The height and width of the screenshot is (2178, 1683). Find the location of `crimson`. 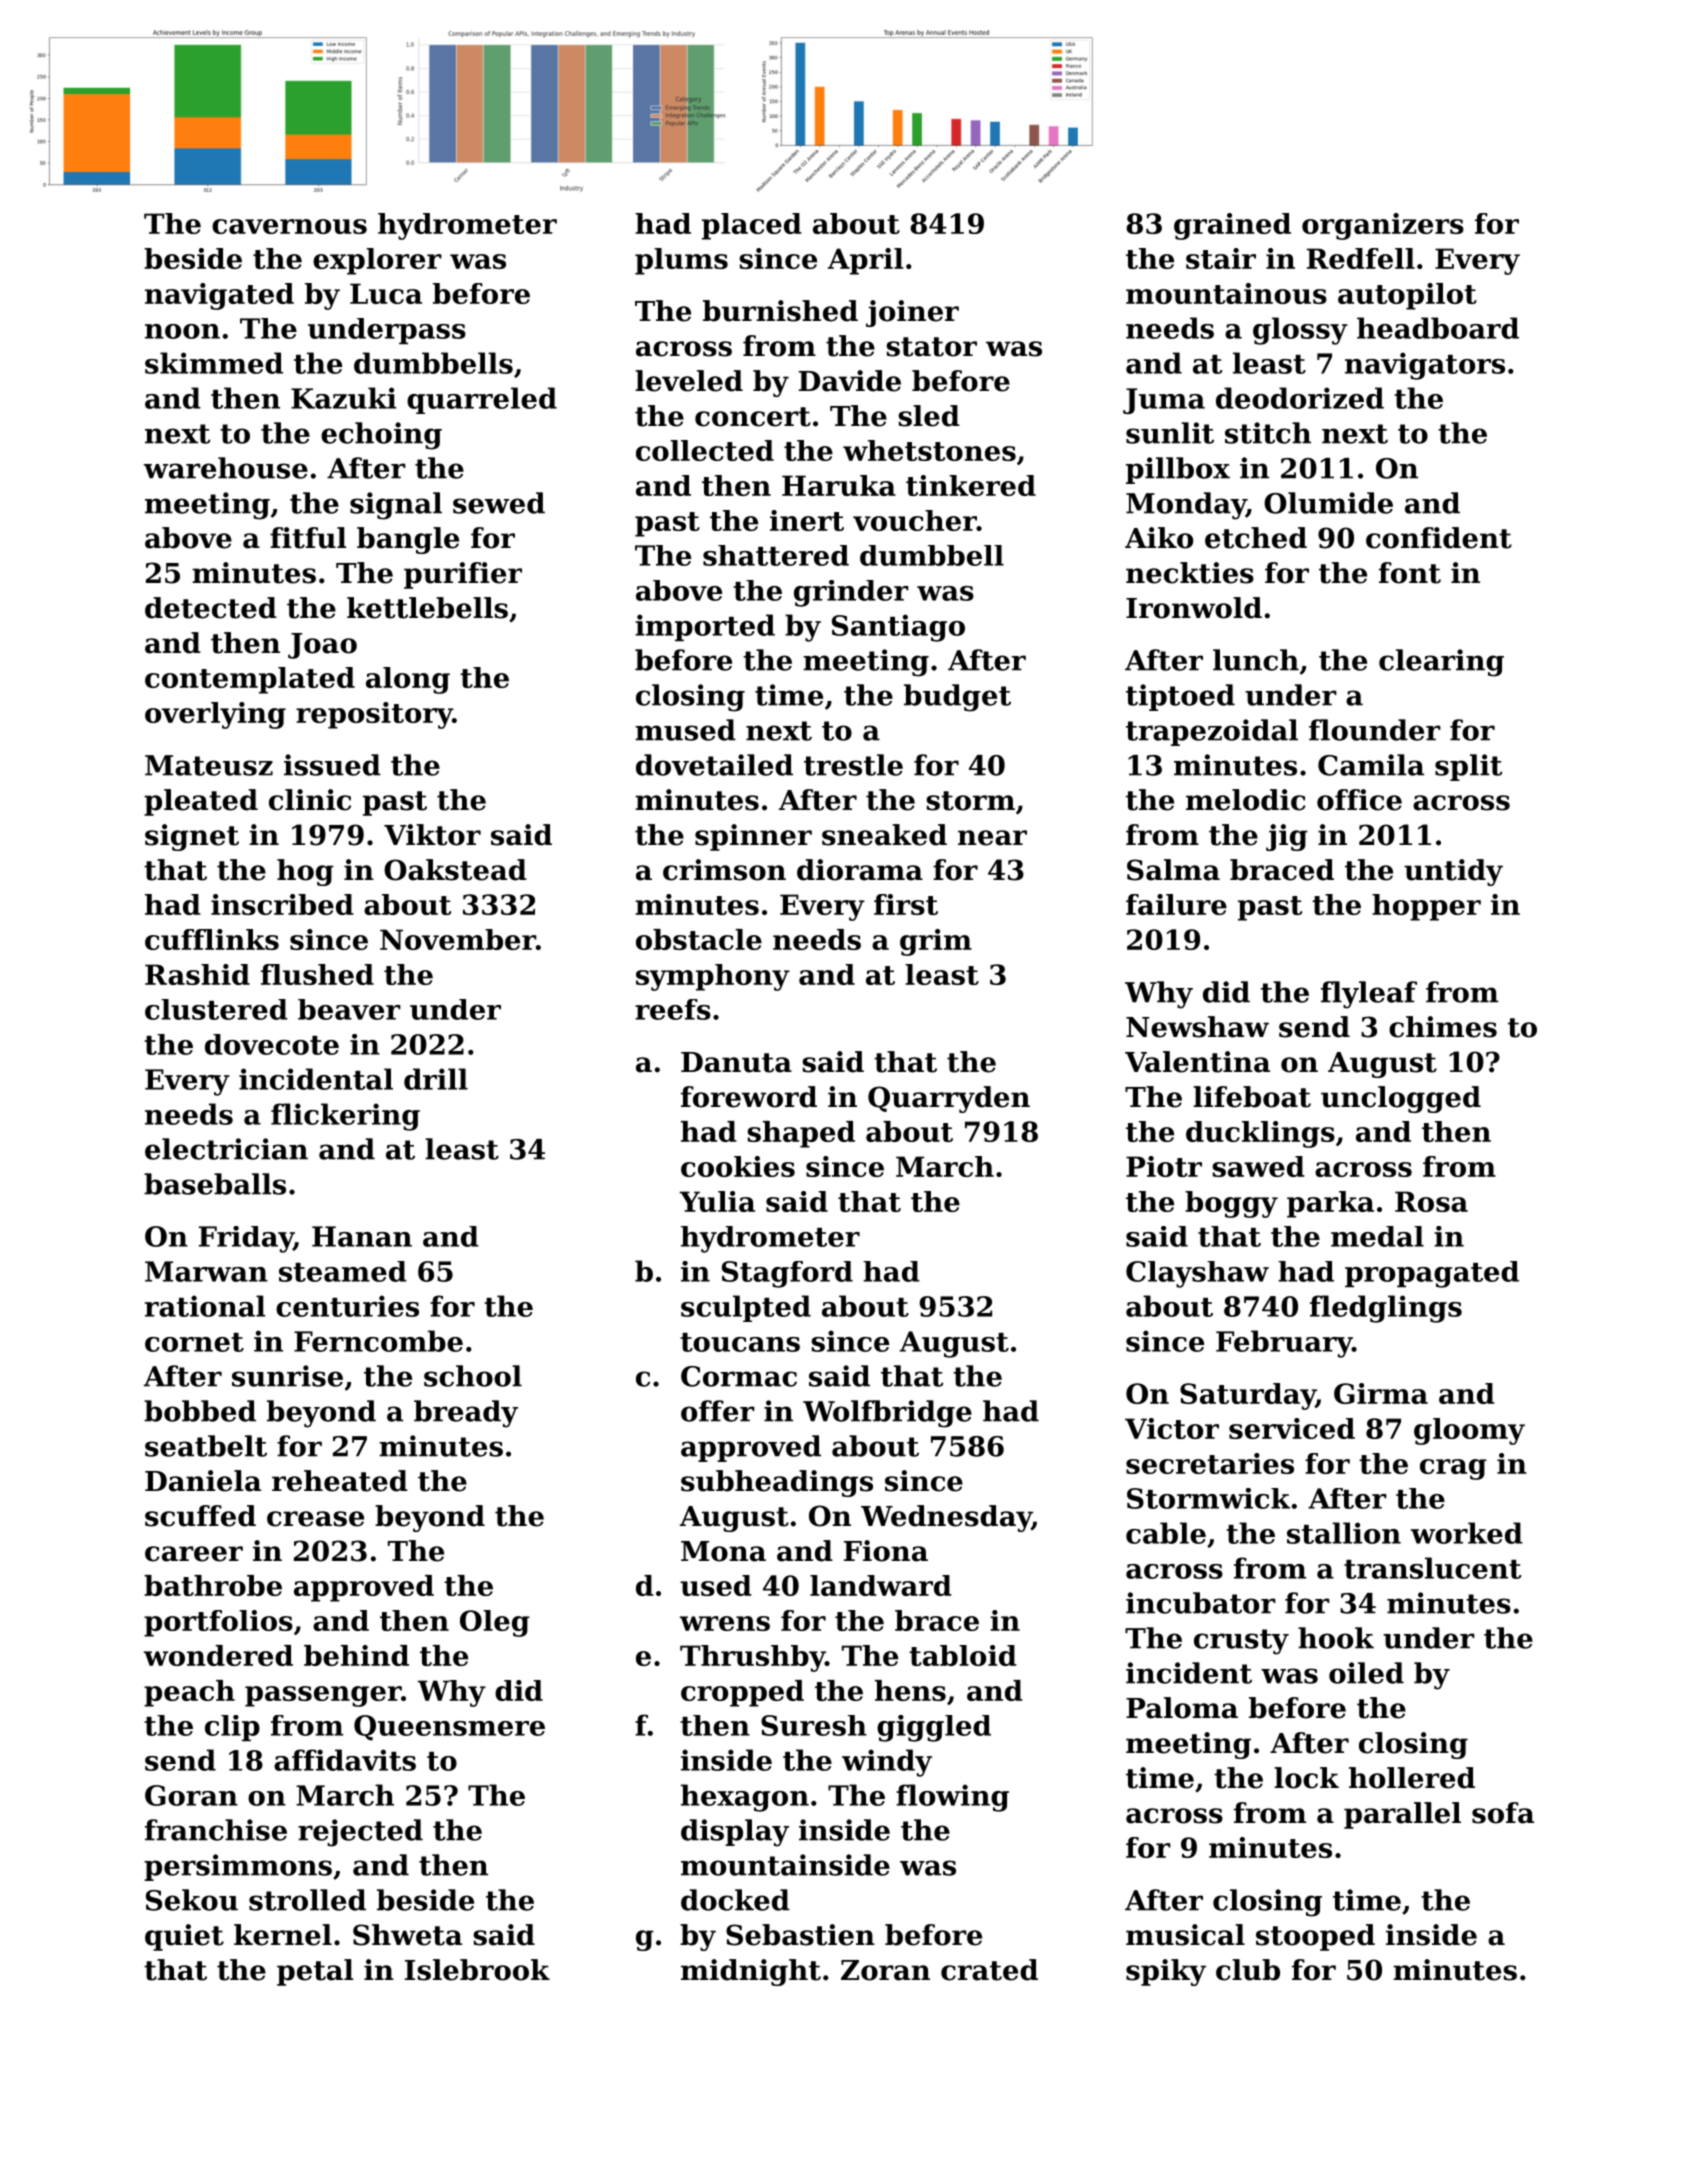

crimson is located at coordinates (724, 870).
